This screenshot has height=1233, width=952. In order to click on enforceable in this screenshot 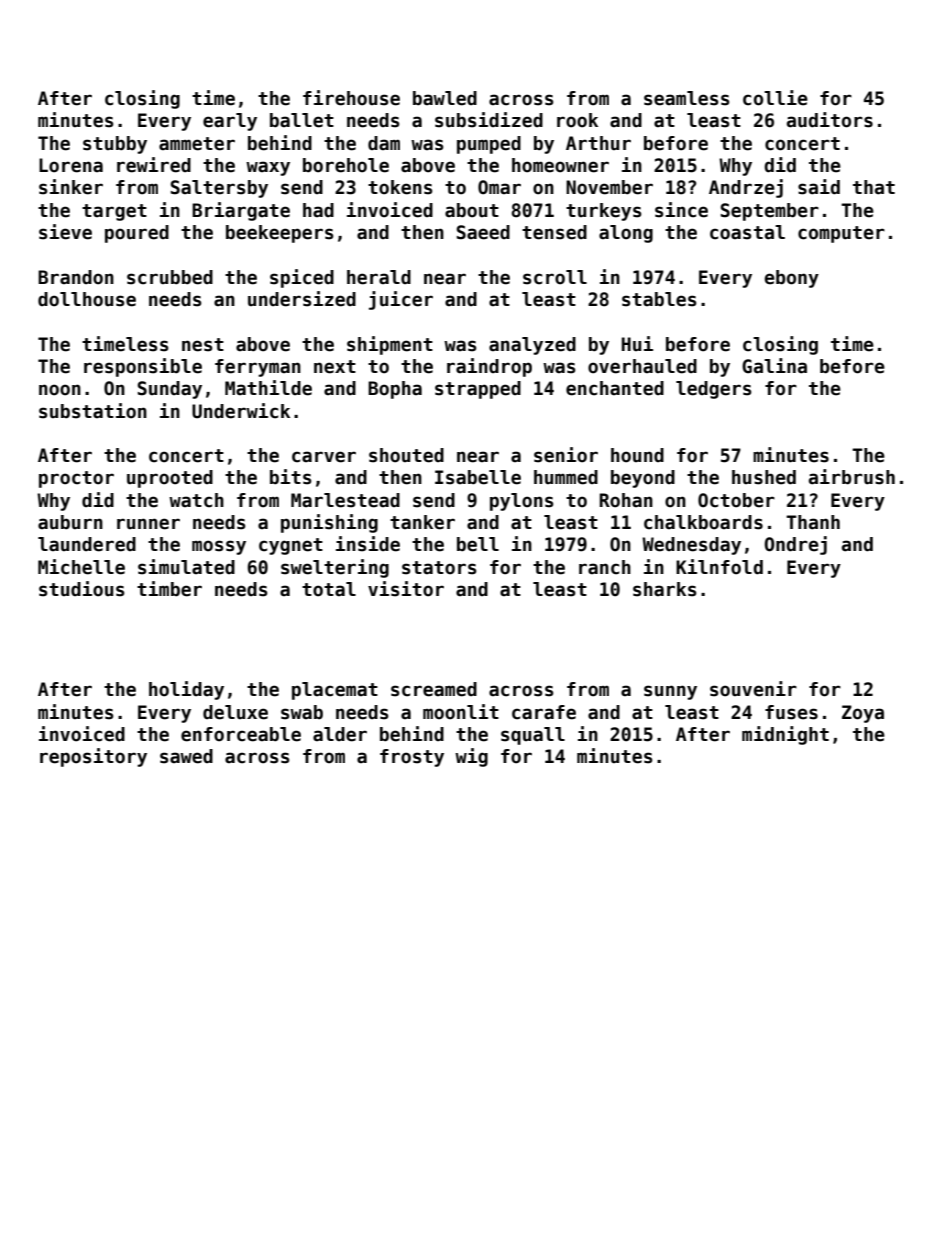, I will do `click(241, 734)`.
